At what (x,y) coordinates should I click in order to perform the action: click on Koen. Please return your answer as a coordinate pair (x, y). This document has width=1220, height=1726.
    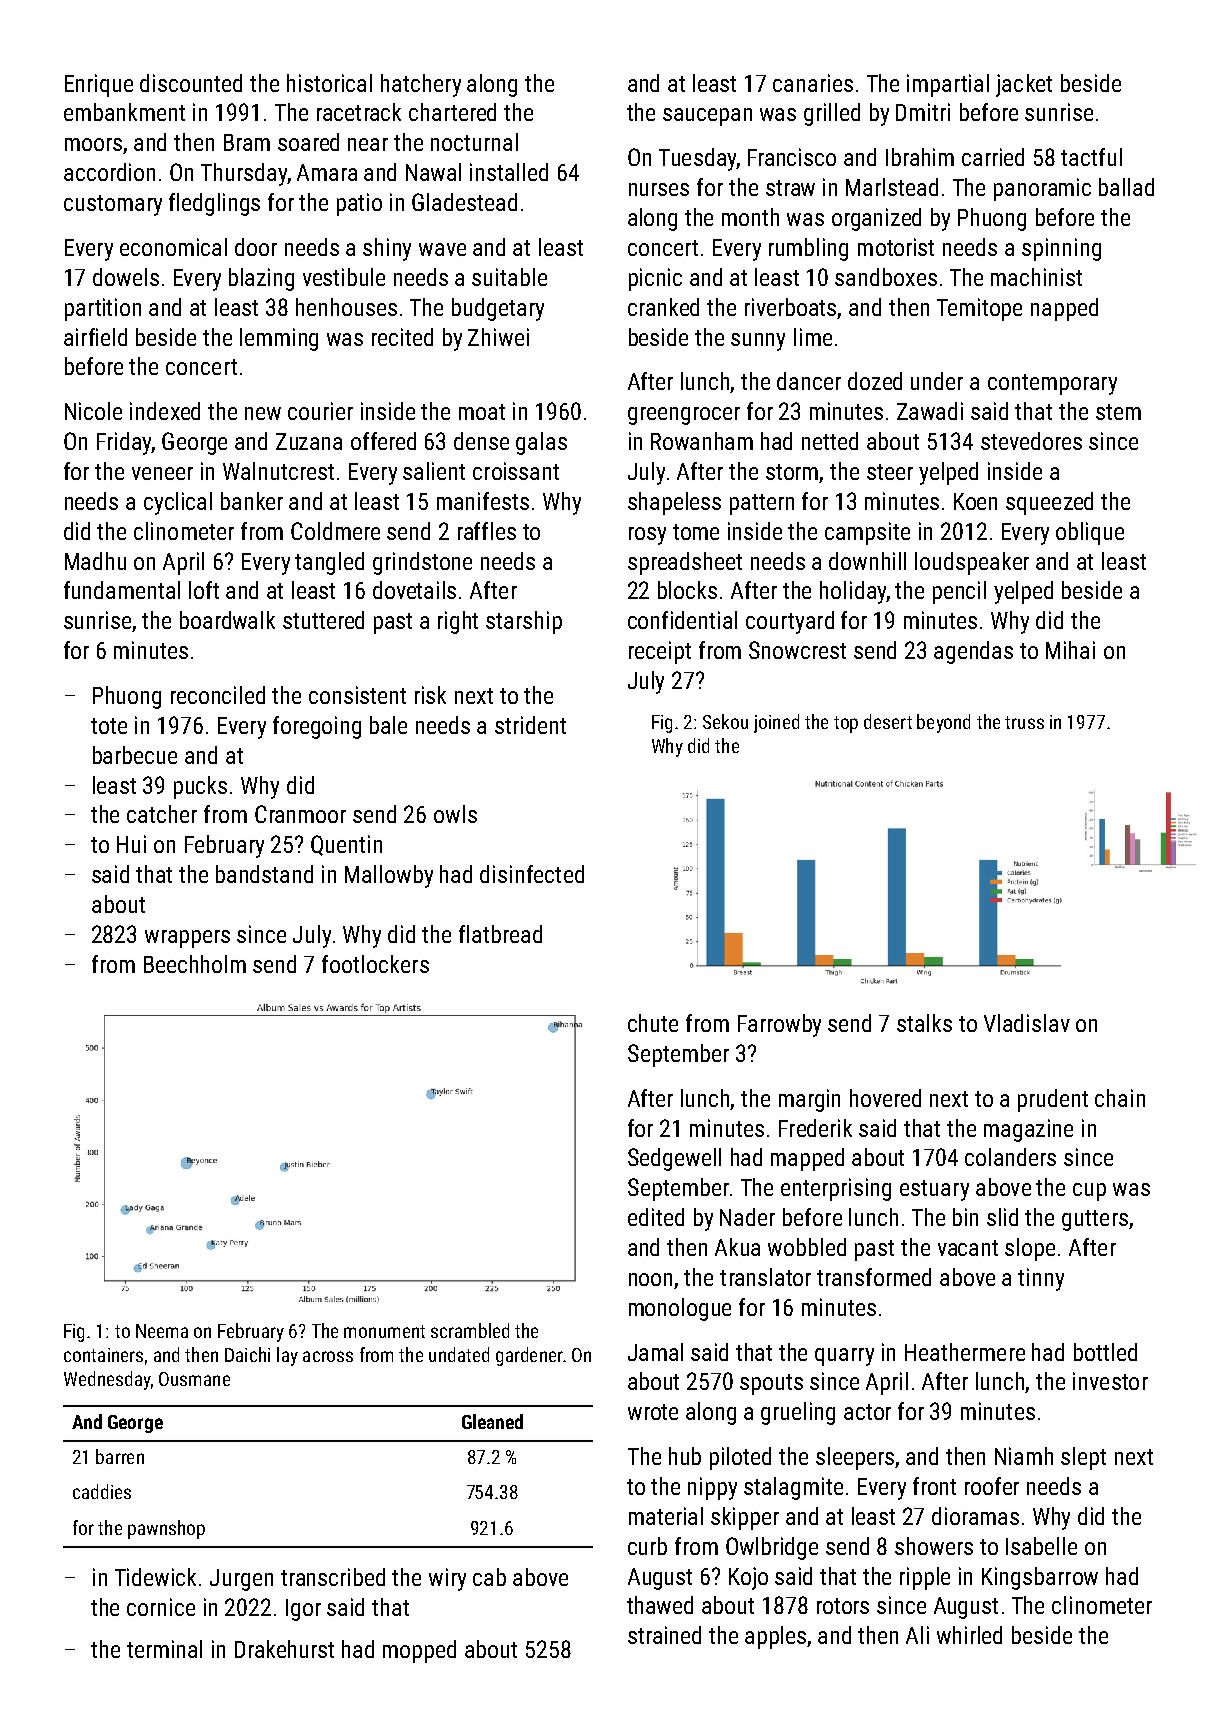
    Looking at the image, I should click on (975, 501).
